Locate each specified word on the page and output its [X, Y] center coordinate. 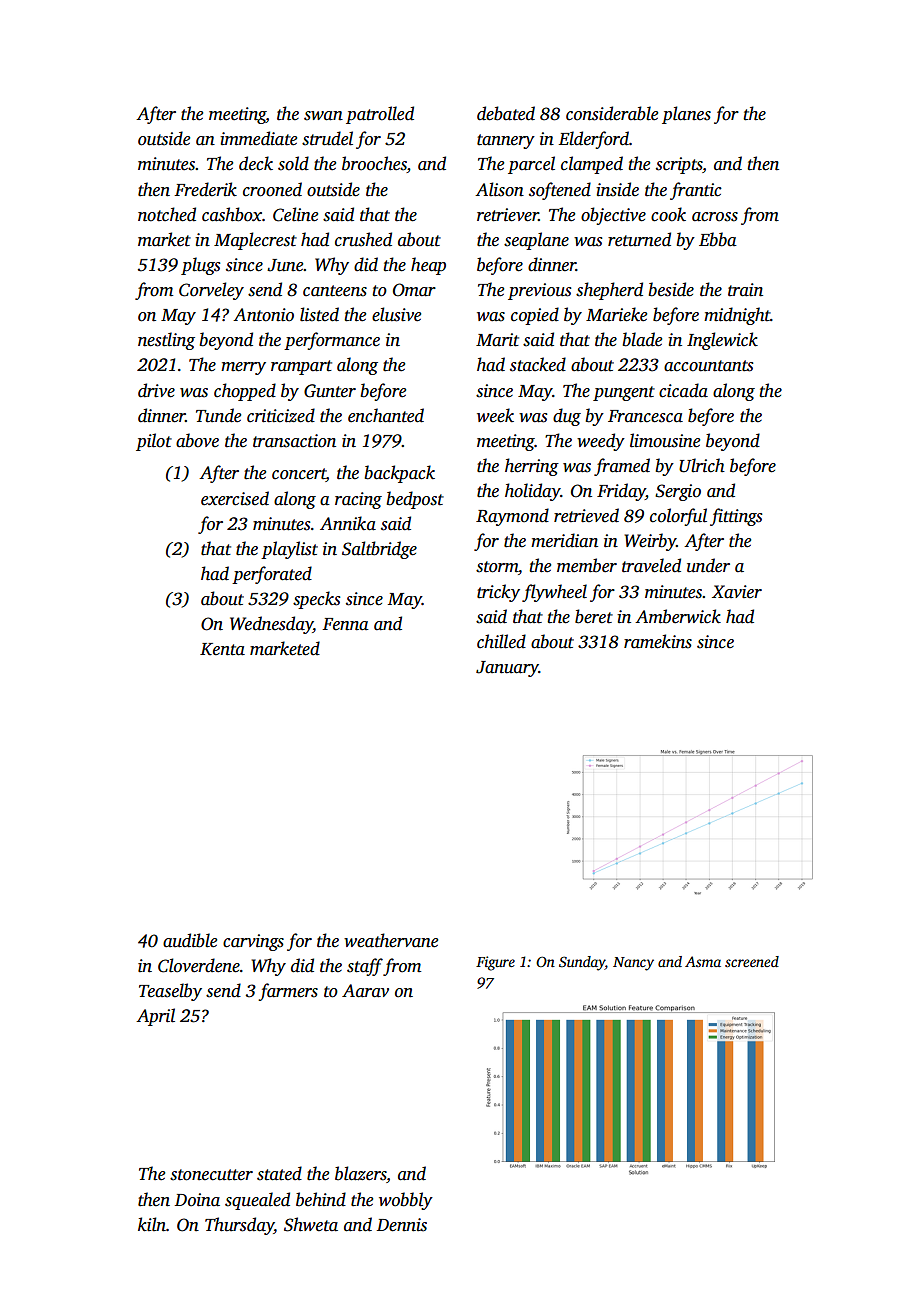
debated [506, 113]
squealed [257, 1201]
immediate [258, 138]
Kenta [222, 649]
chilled [501, 641]
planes [686, 115]
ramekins [658, 641]
